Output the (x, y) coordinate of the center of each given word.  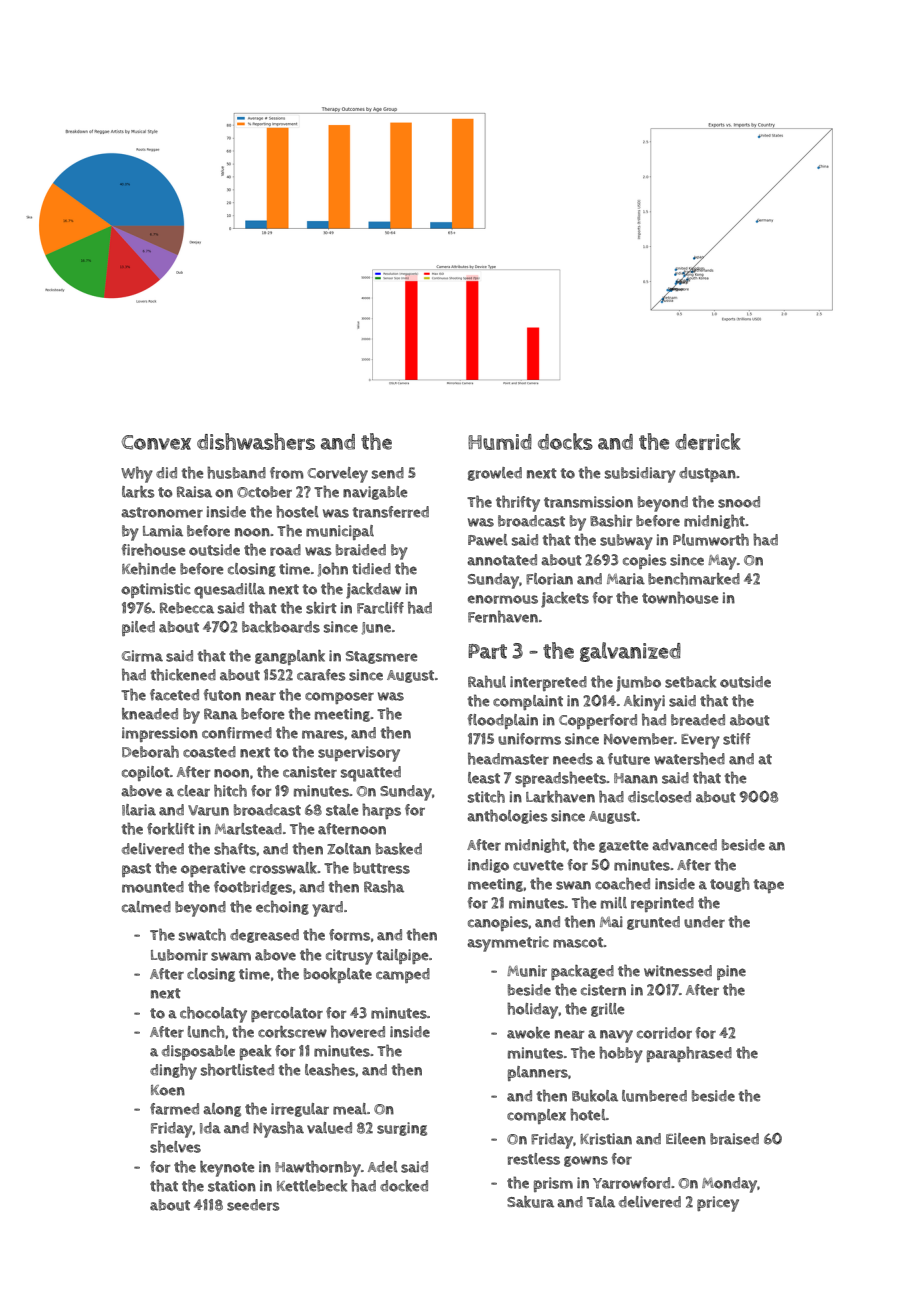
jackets (565, 600)
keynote (227, 1169)
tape (769, 886)
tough (730, 884)
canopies (498, 923)
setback (690, 682)
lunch (206, 1031)
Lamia (163, 531)
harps (381, 811)
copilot (146, 773)
